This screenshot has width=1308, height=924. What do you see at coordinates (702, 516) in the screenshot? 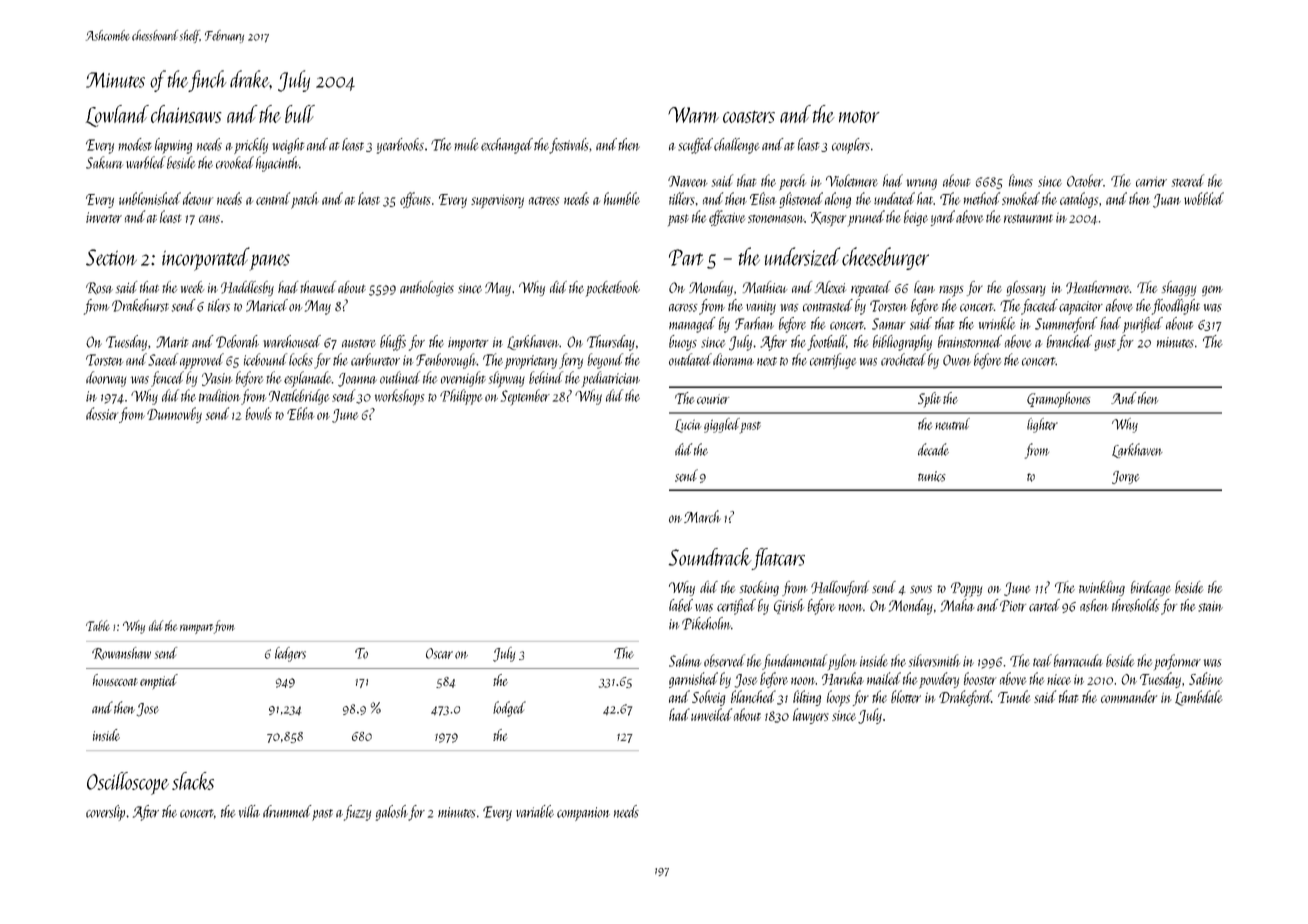
I see `March` at bounding box center [702, 516].
